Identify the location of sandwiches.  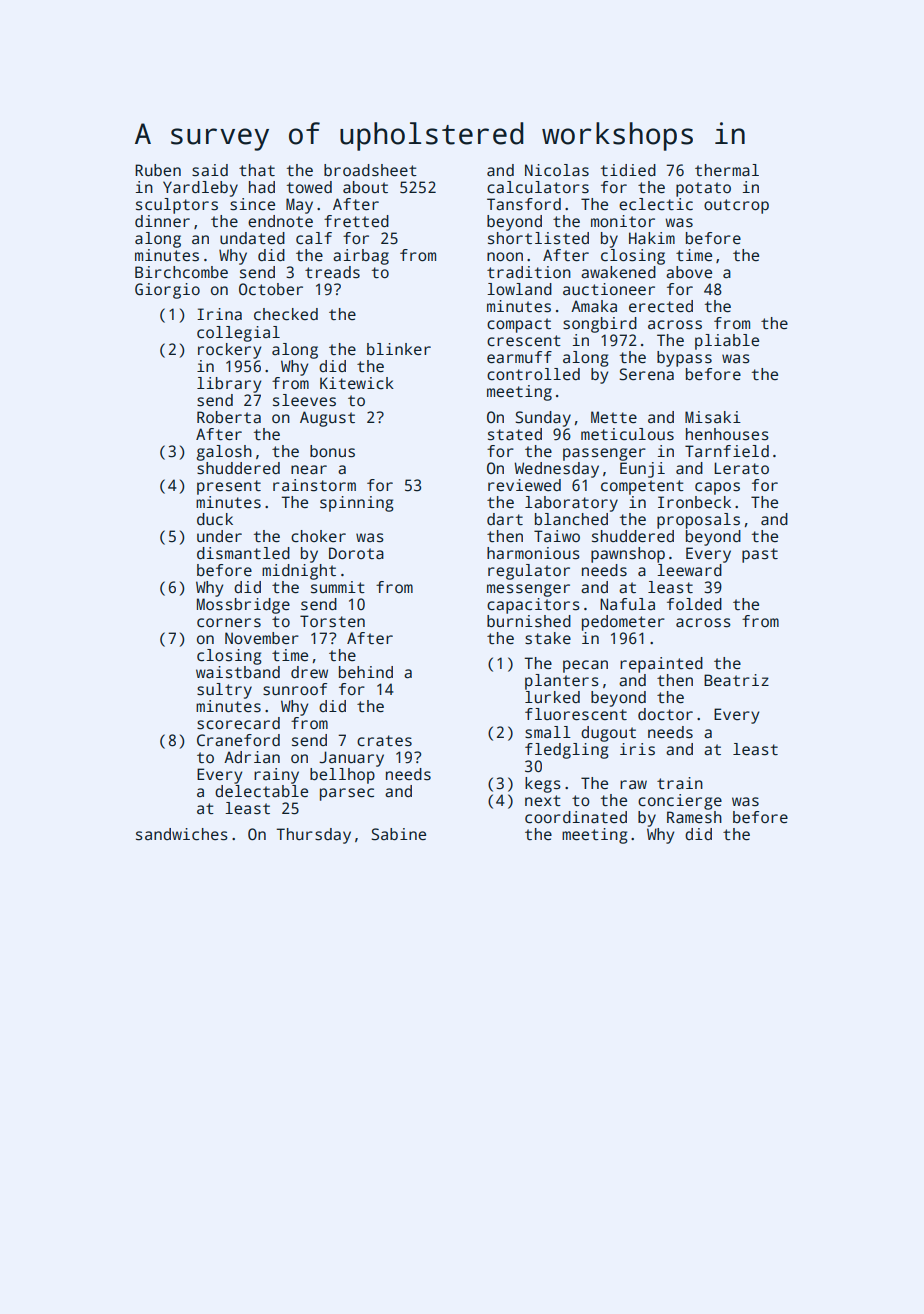
(182, 834).
